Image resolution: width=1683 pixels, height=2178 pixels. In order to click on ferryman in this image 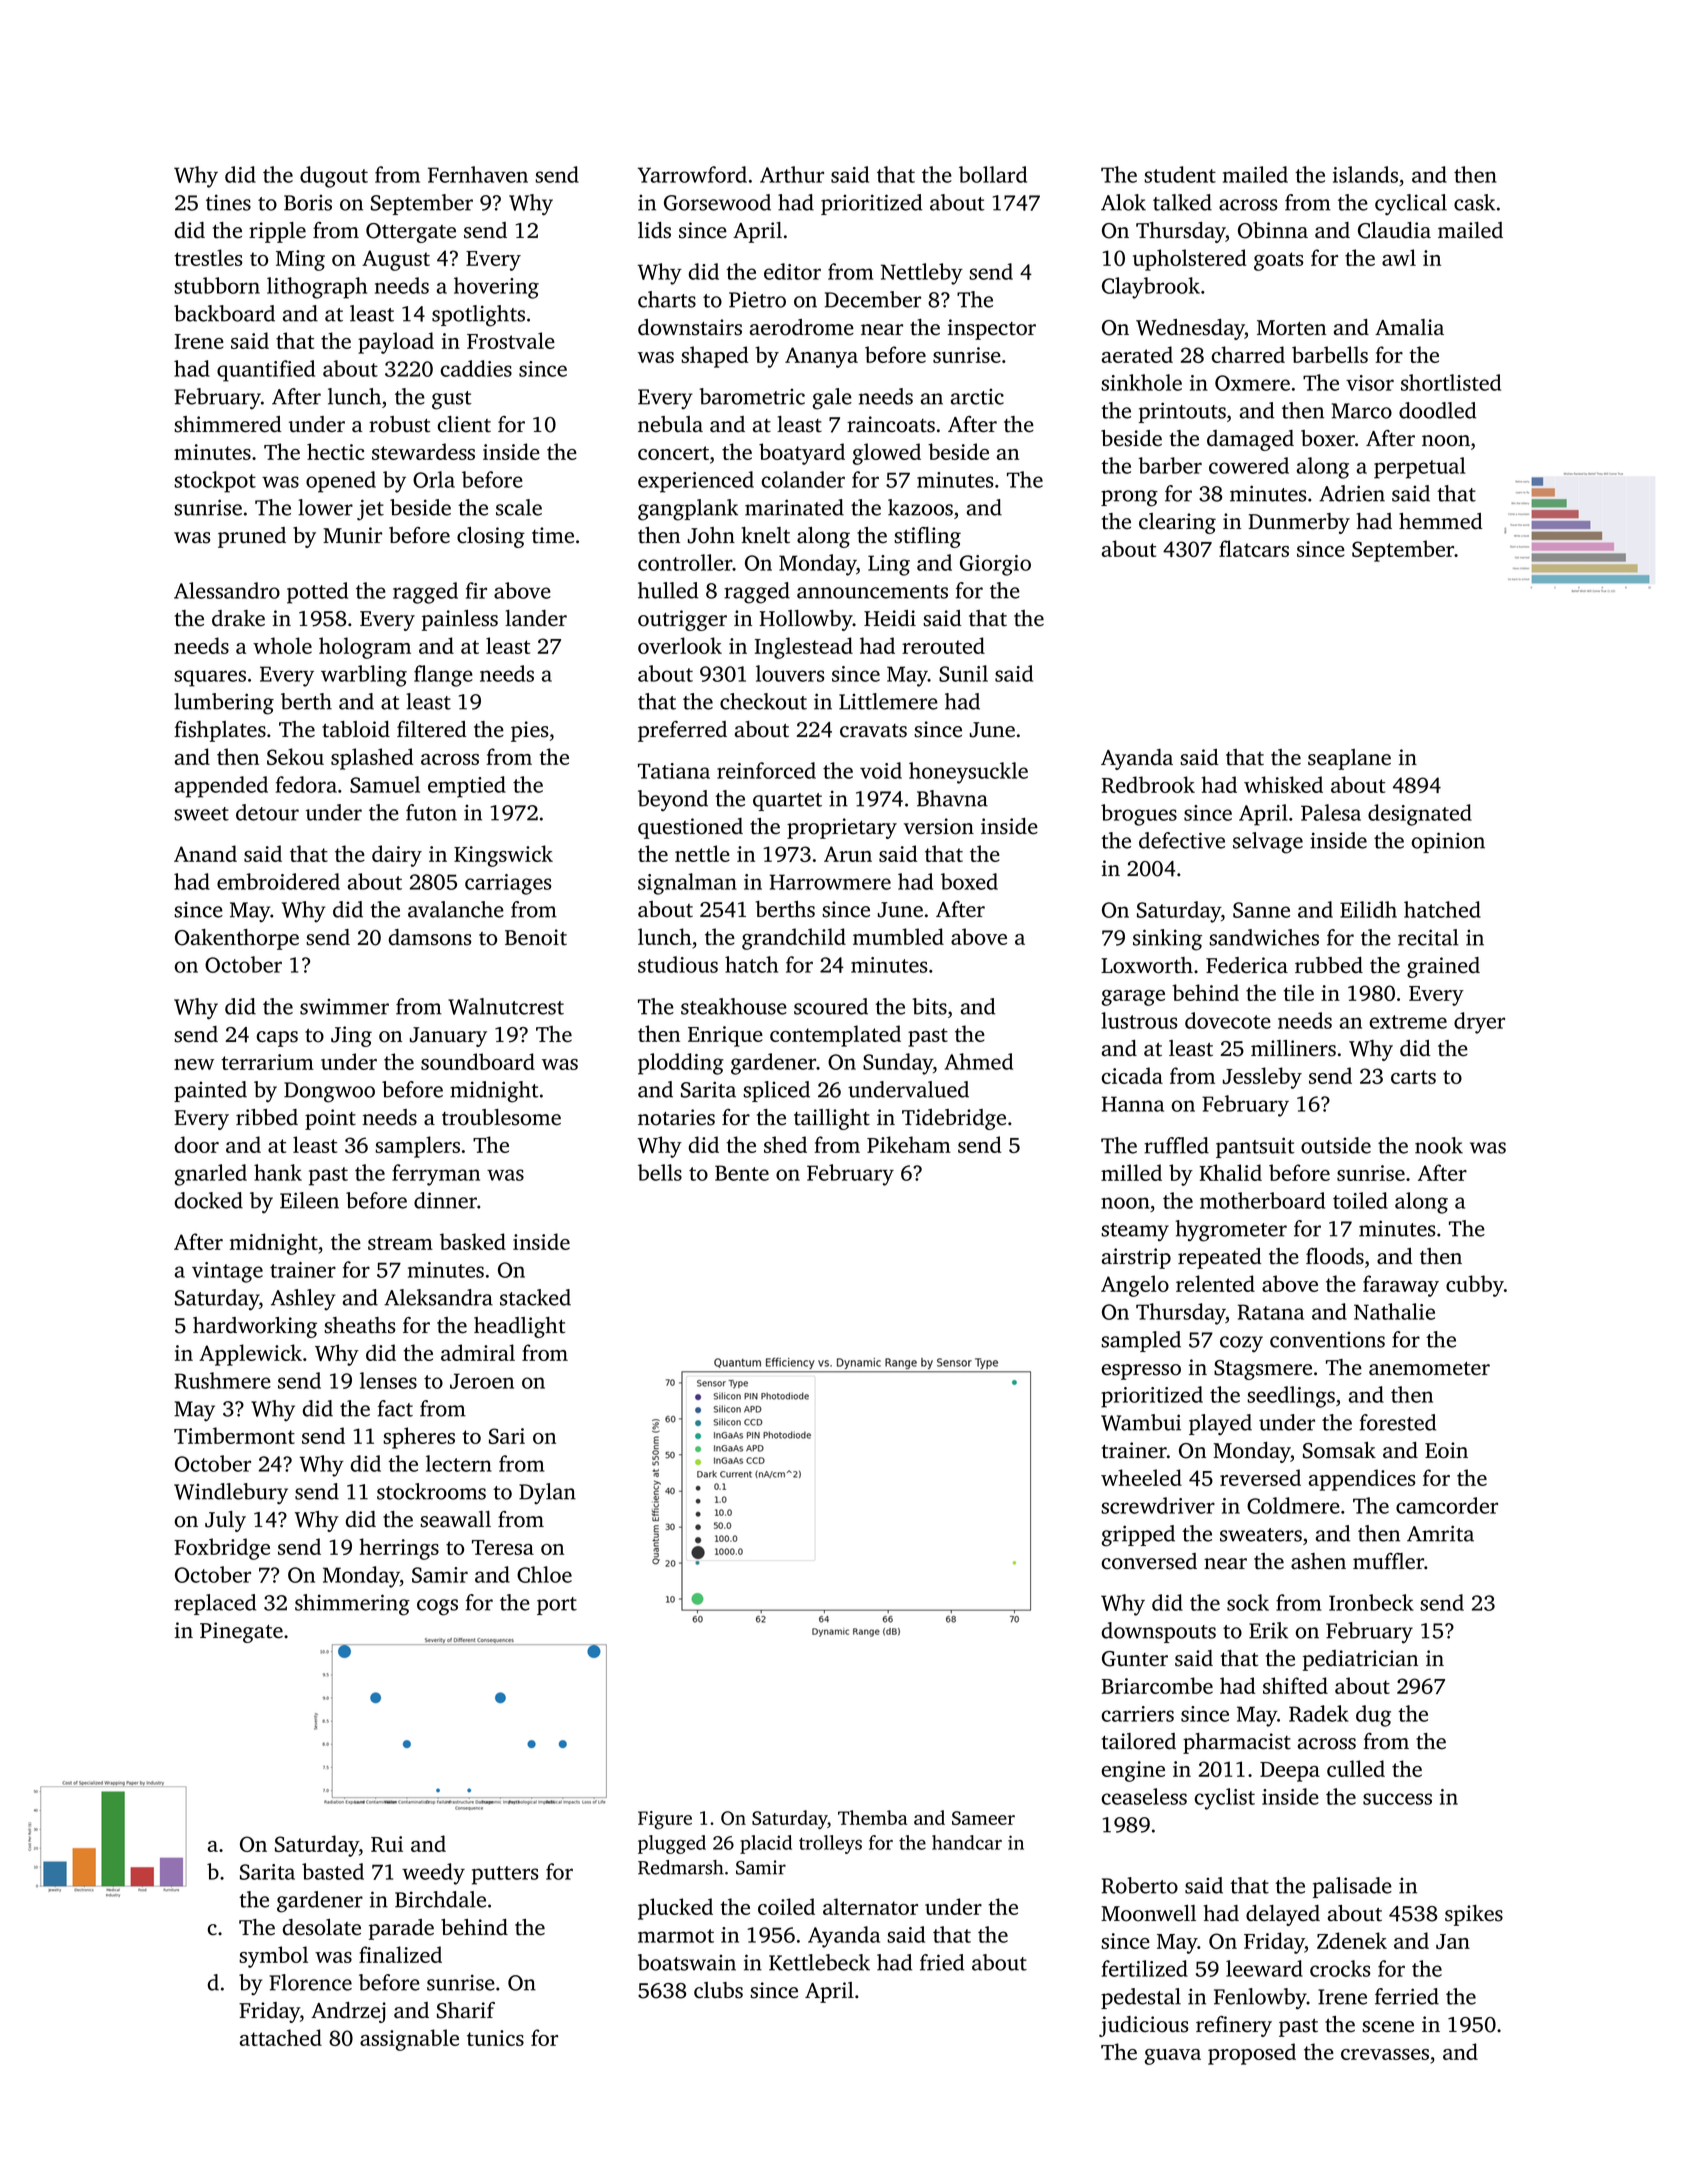, I will do `click(436, 1175)`.
